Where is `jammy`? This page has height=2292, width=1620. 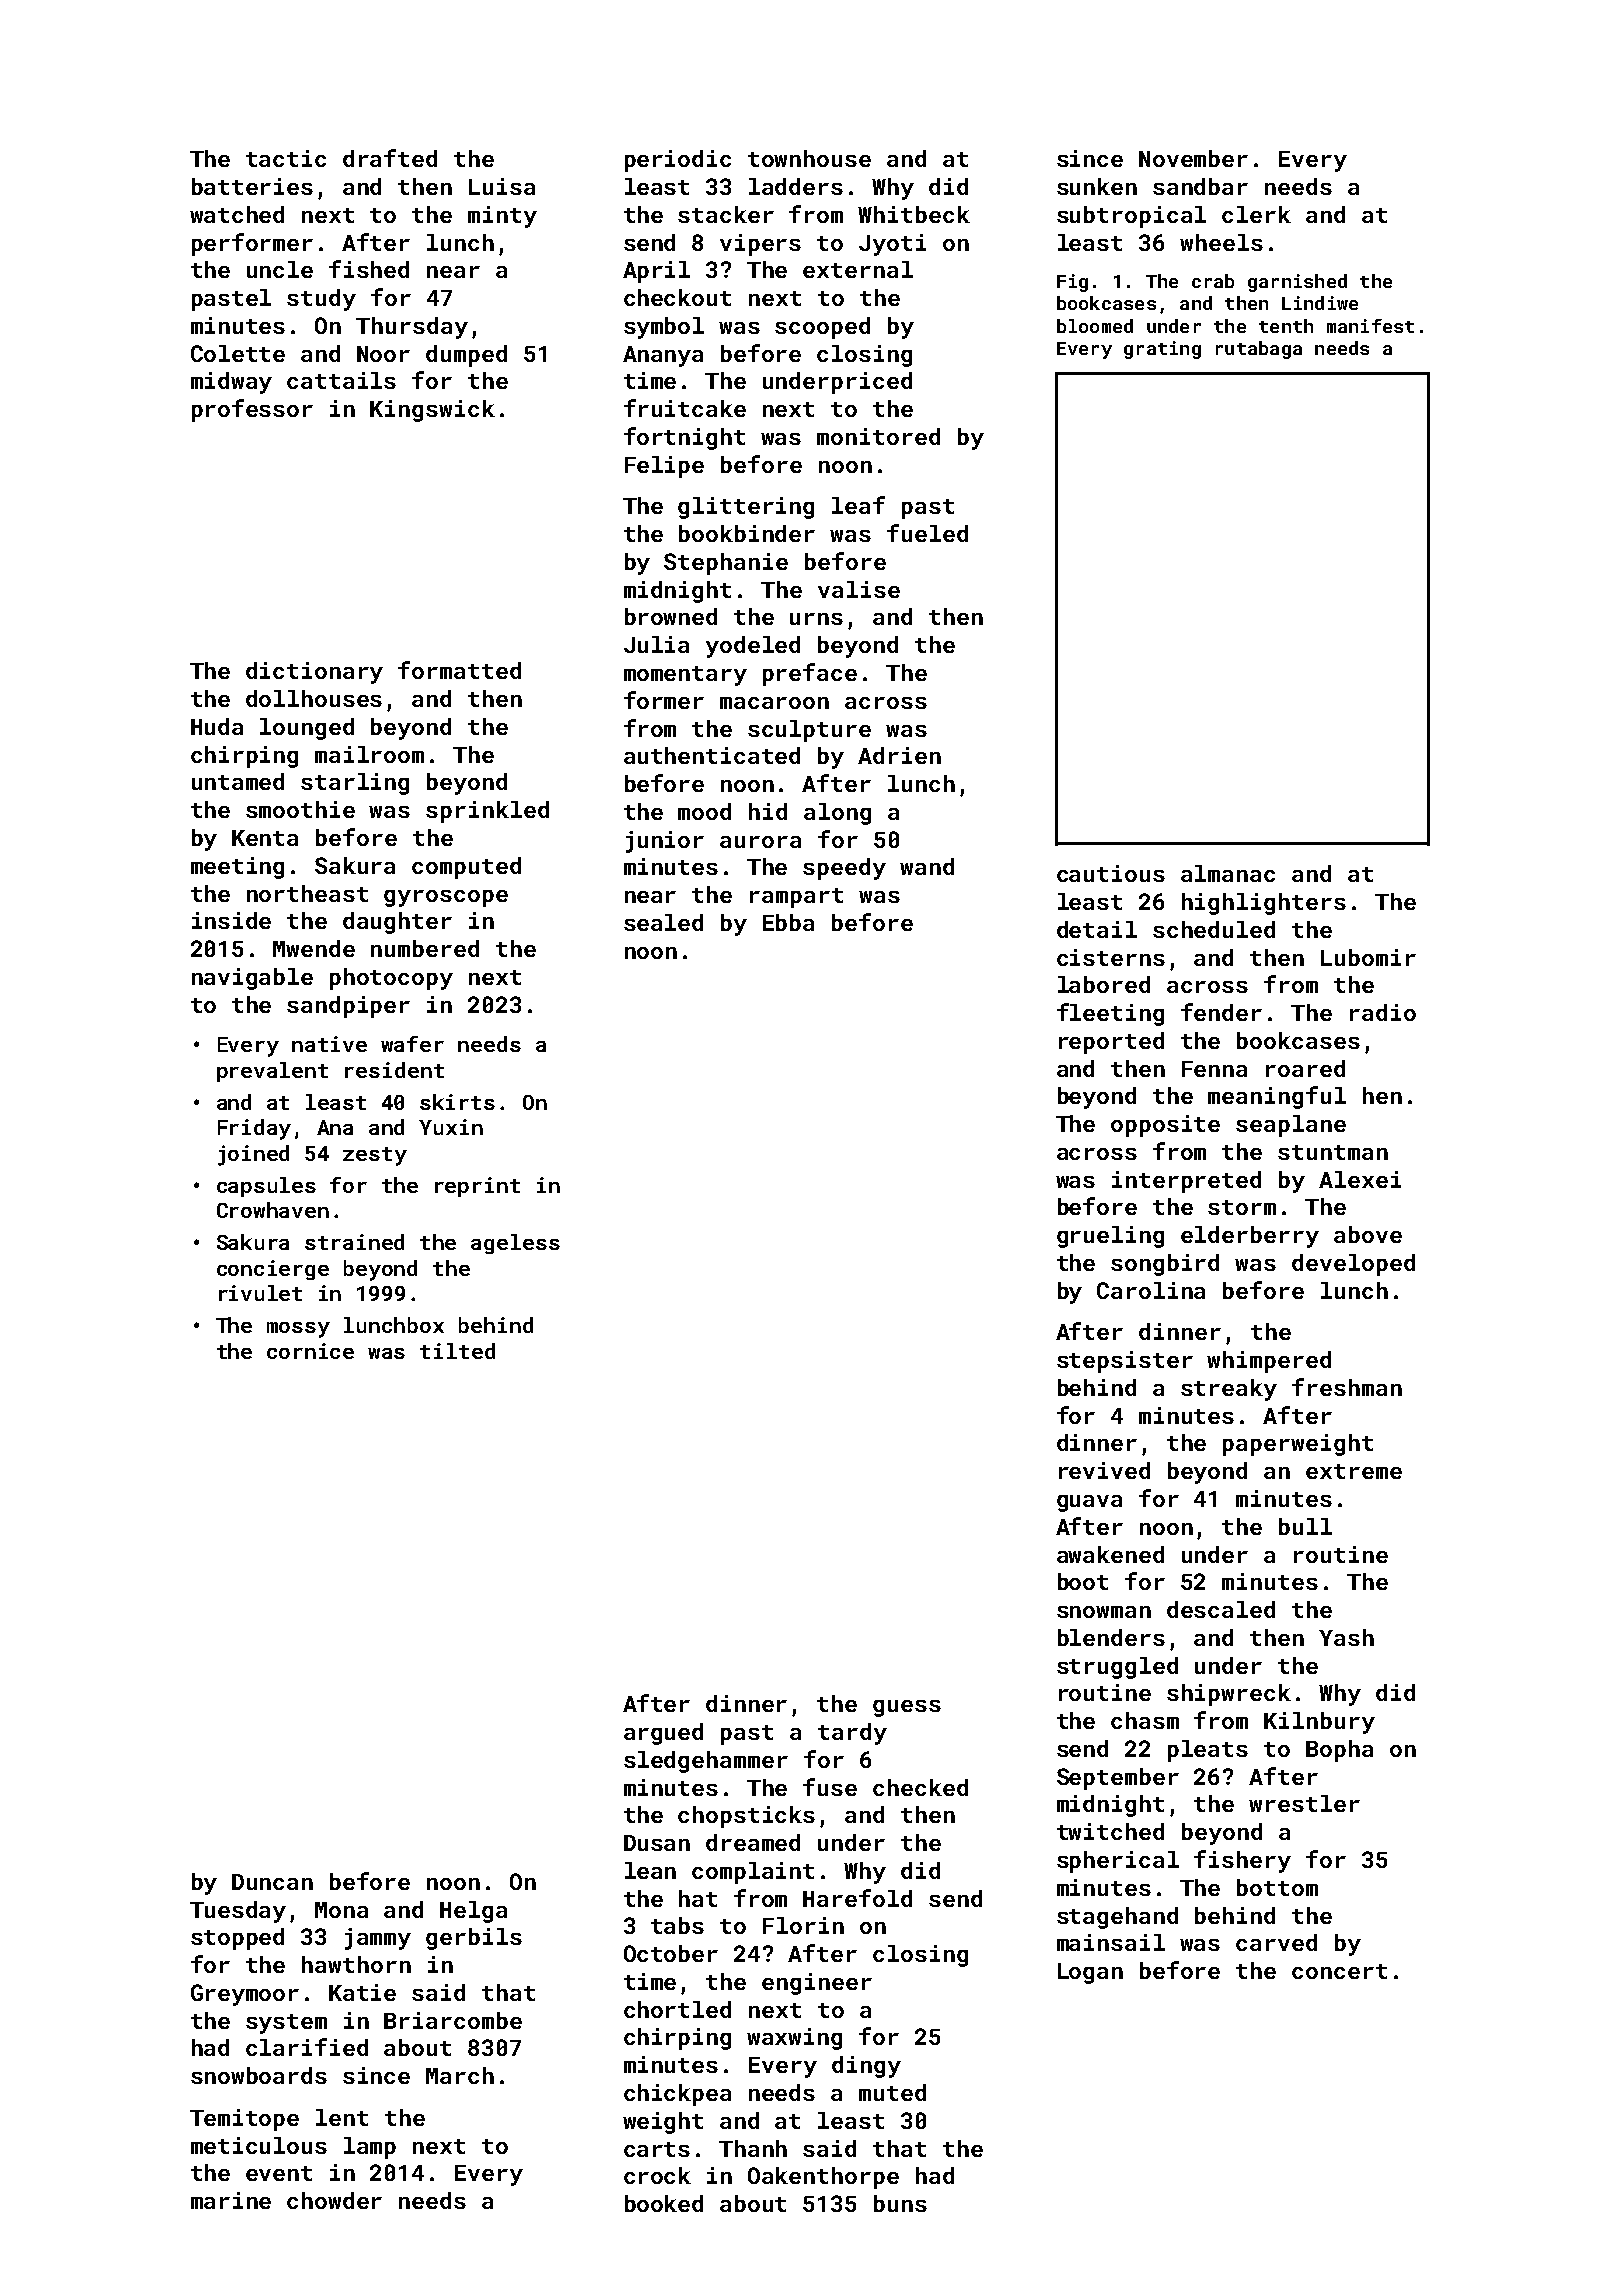 jammy is located at coordinates (378, 1939).
